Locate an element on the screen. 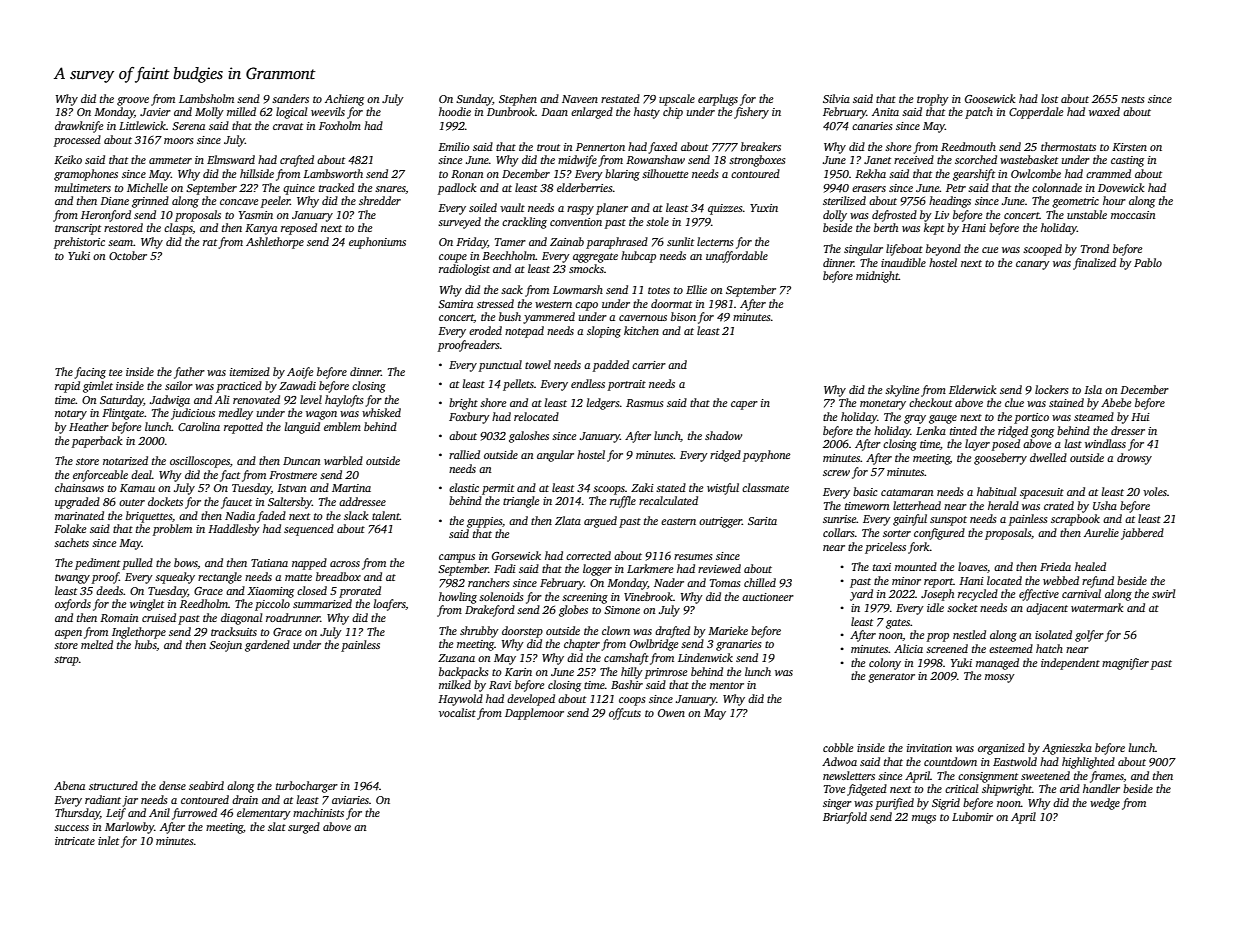 The image size is (1233, 952). surged is located at coordinates (304, 828).
